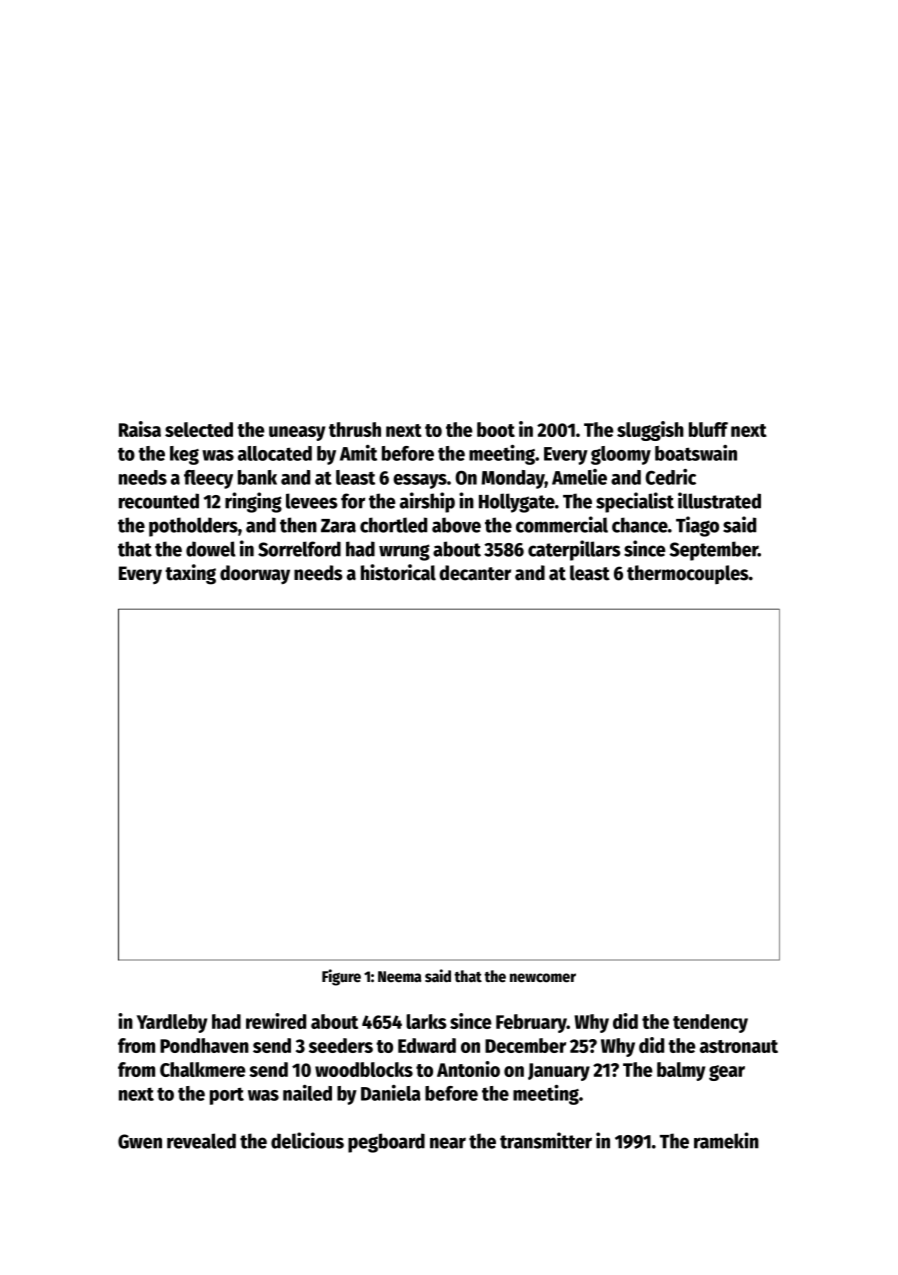  I want to click on boot, so click(496, 429).
